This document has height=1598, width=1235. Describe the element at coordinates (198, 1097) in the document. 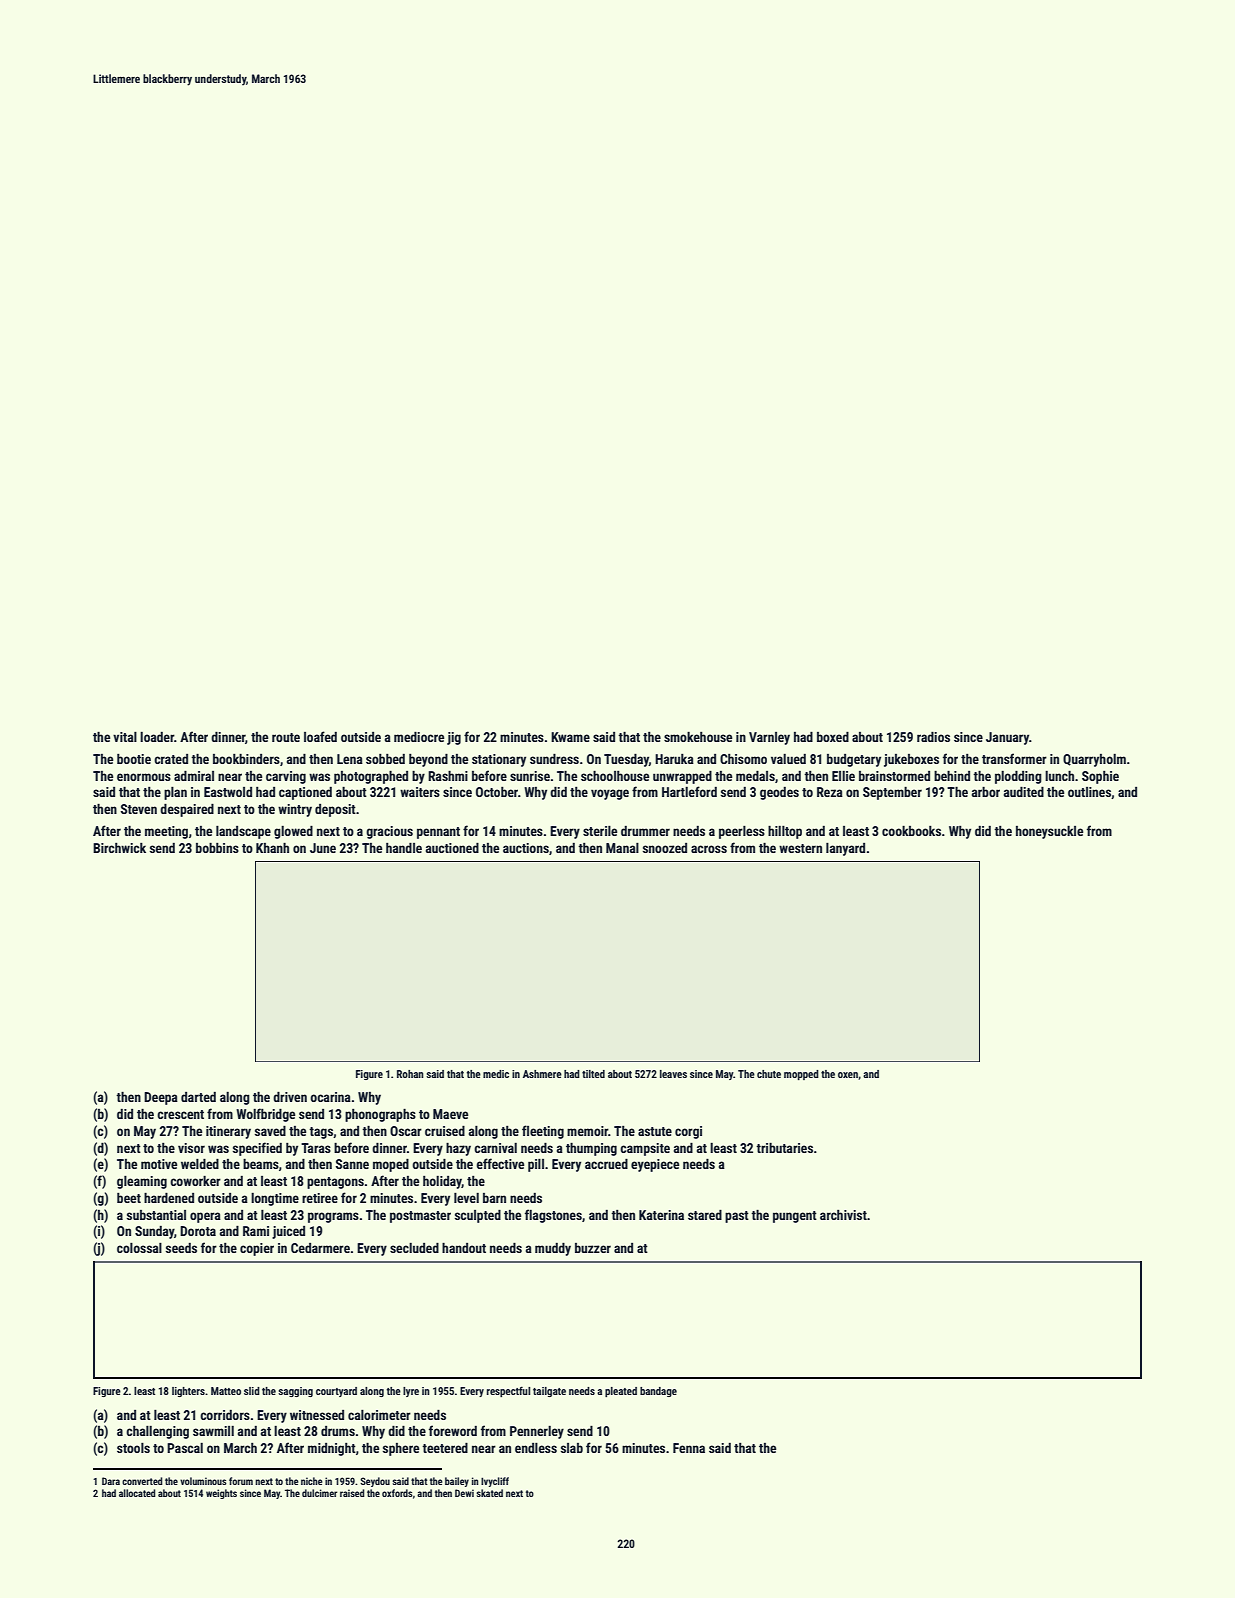

I see `darted` at that location.
